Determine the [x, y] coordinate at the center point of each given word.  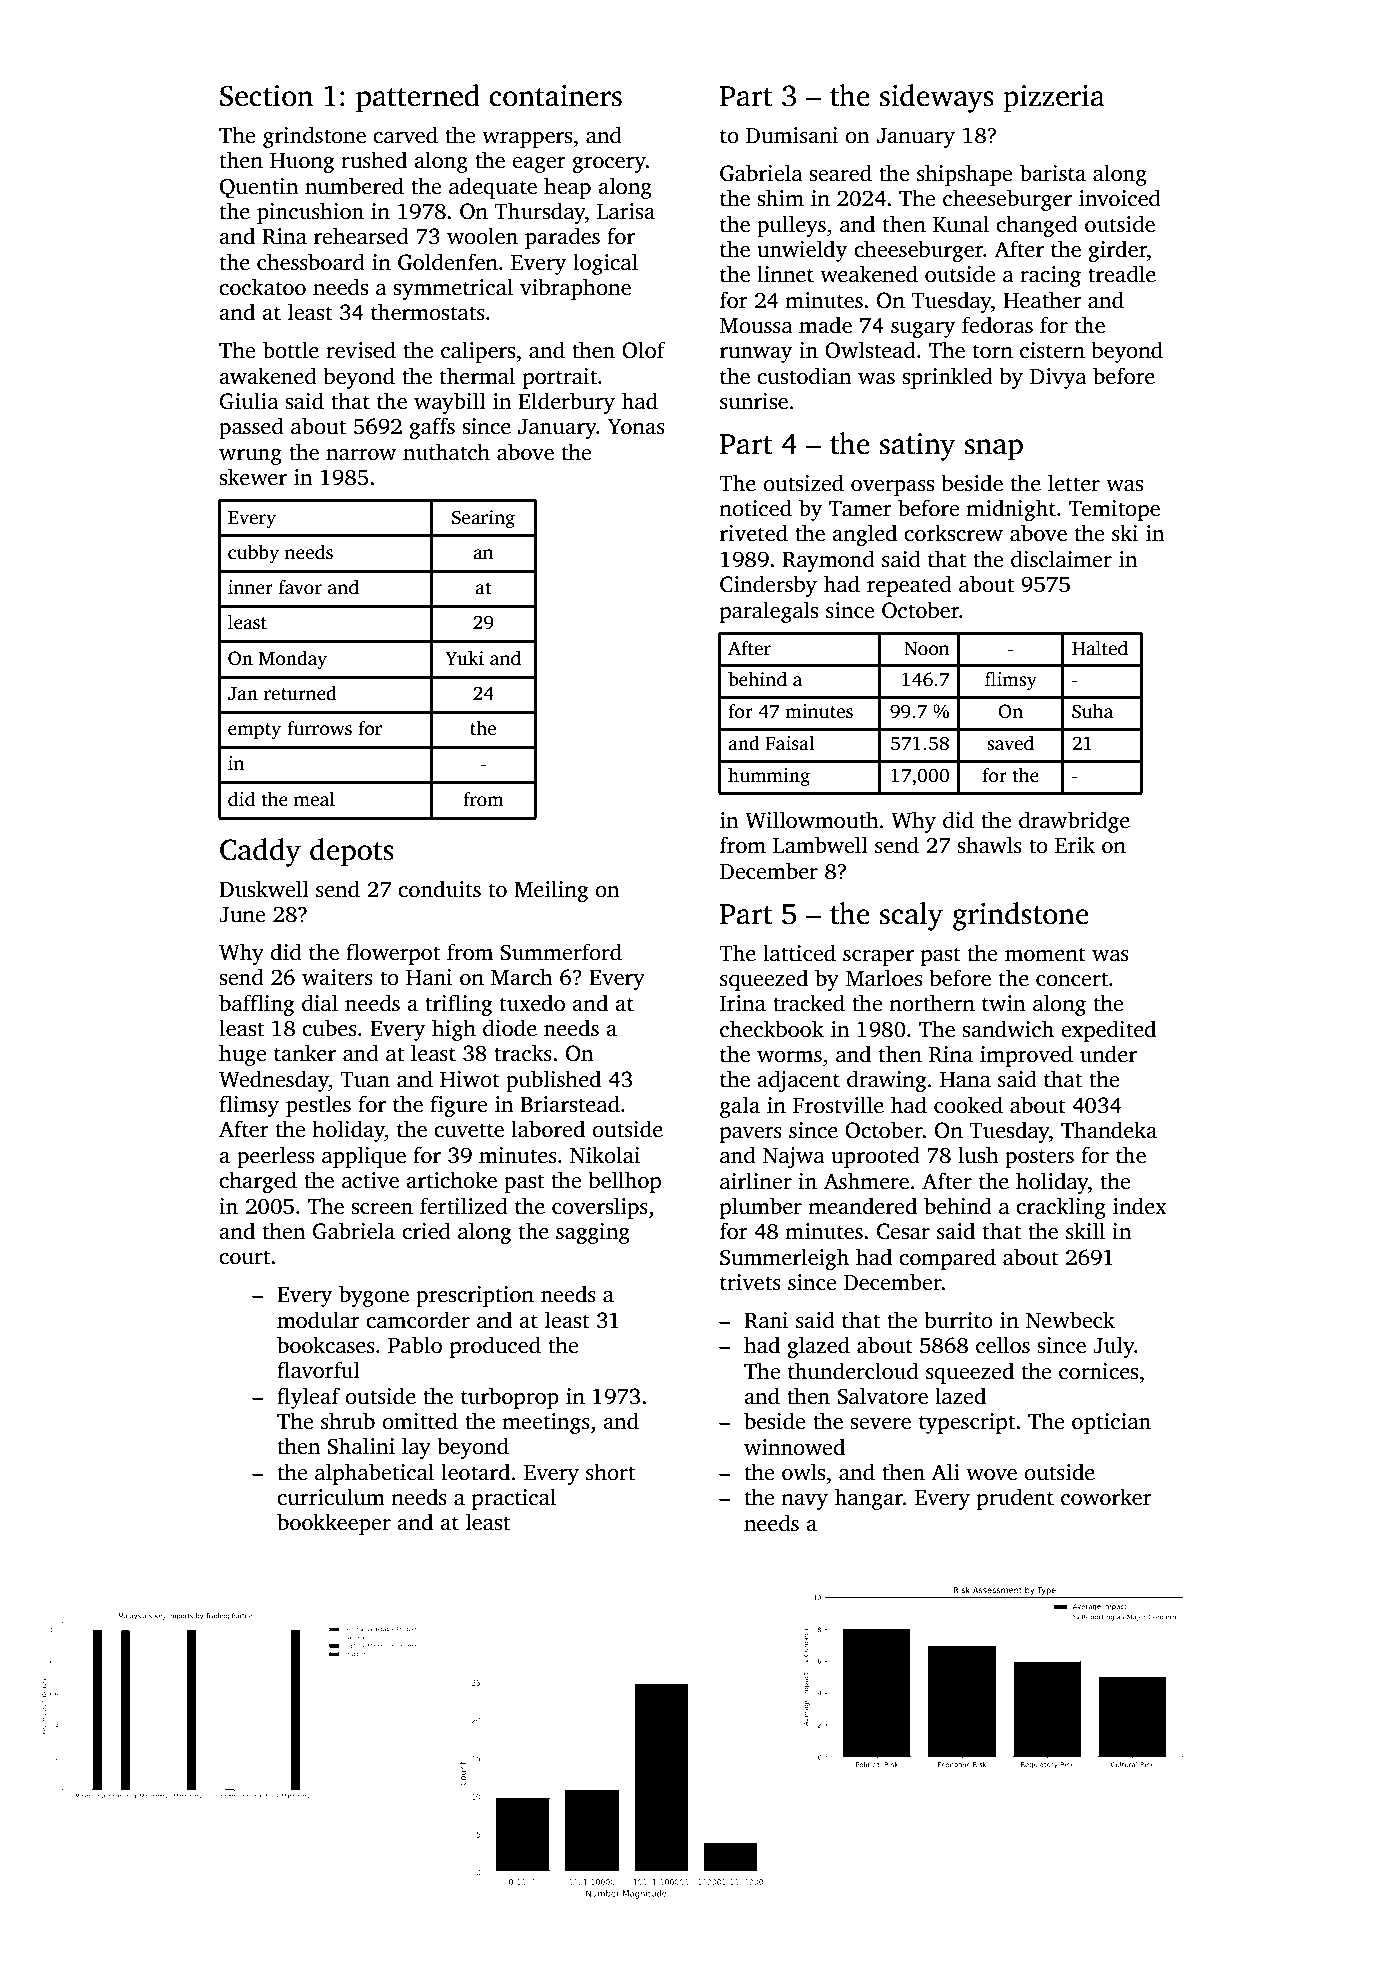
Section [266, 96]
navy [804, 1502]
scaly [911, 916]
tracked [809, 1003]
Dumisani [792, 135]
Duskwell [264, 889]
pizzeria [1054, 99]
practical [514, 1499]
